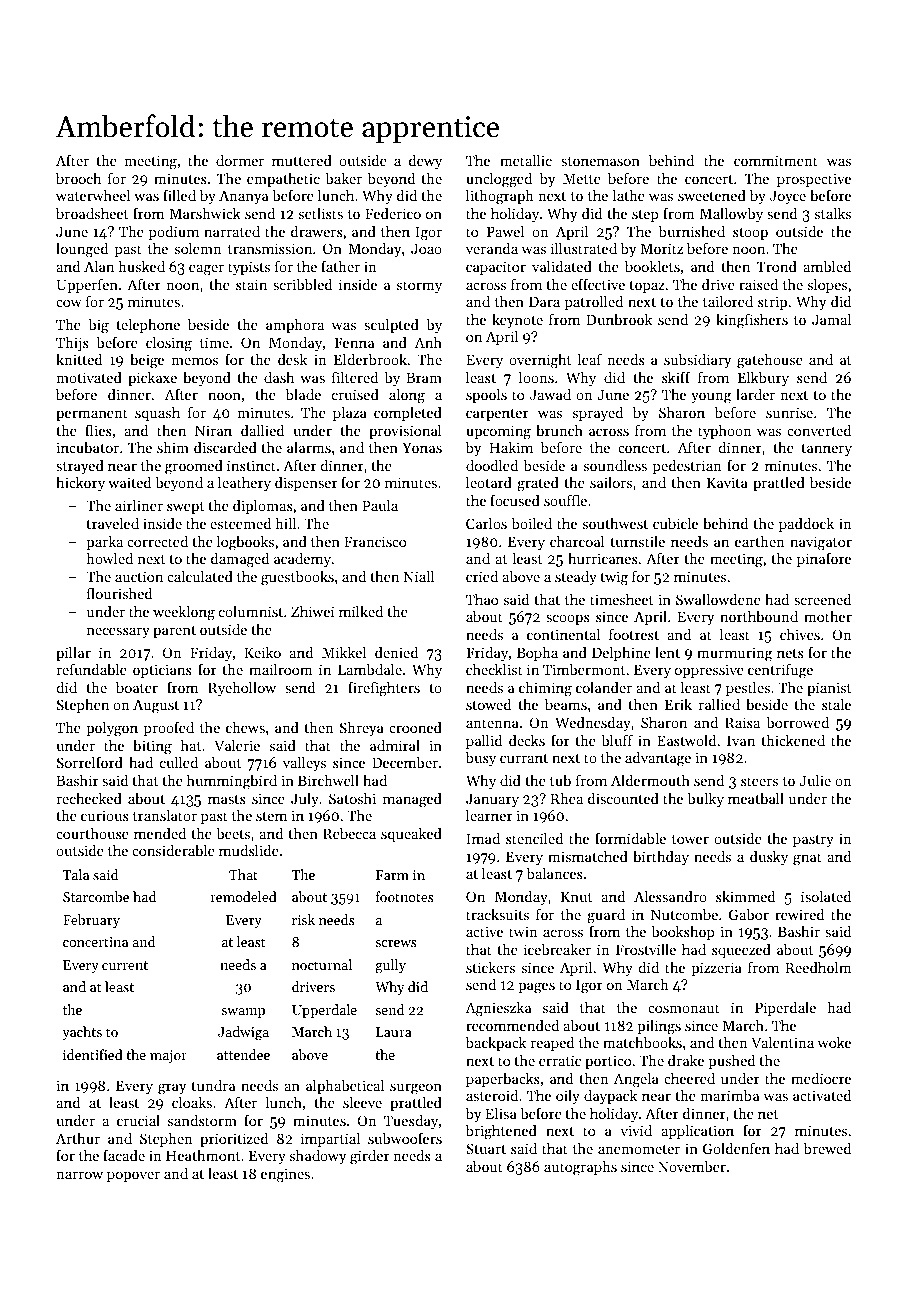  Describe the element at coordinates (124, 1155) in the screenshot. I see `facade` at that location.
